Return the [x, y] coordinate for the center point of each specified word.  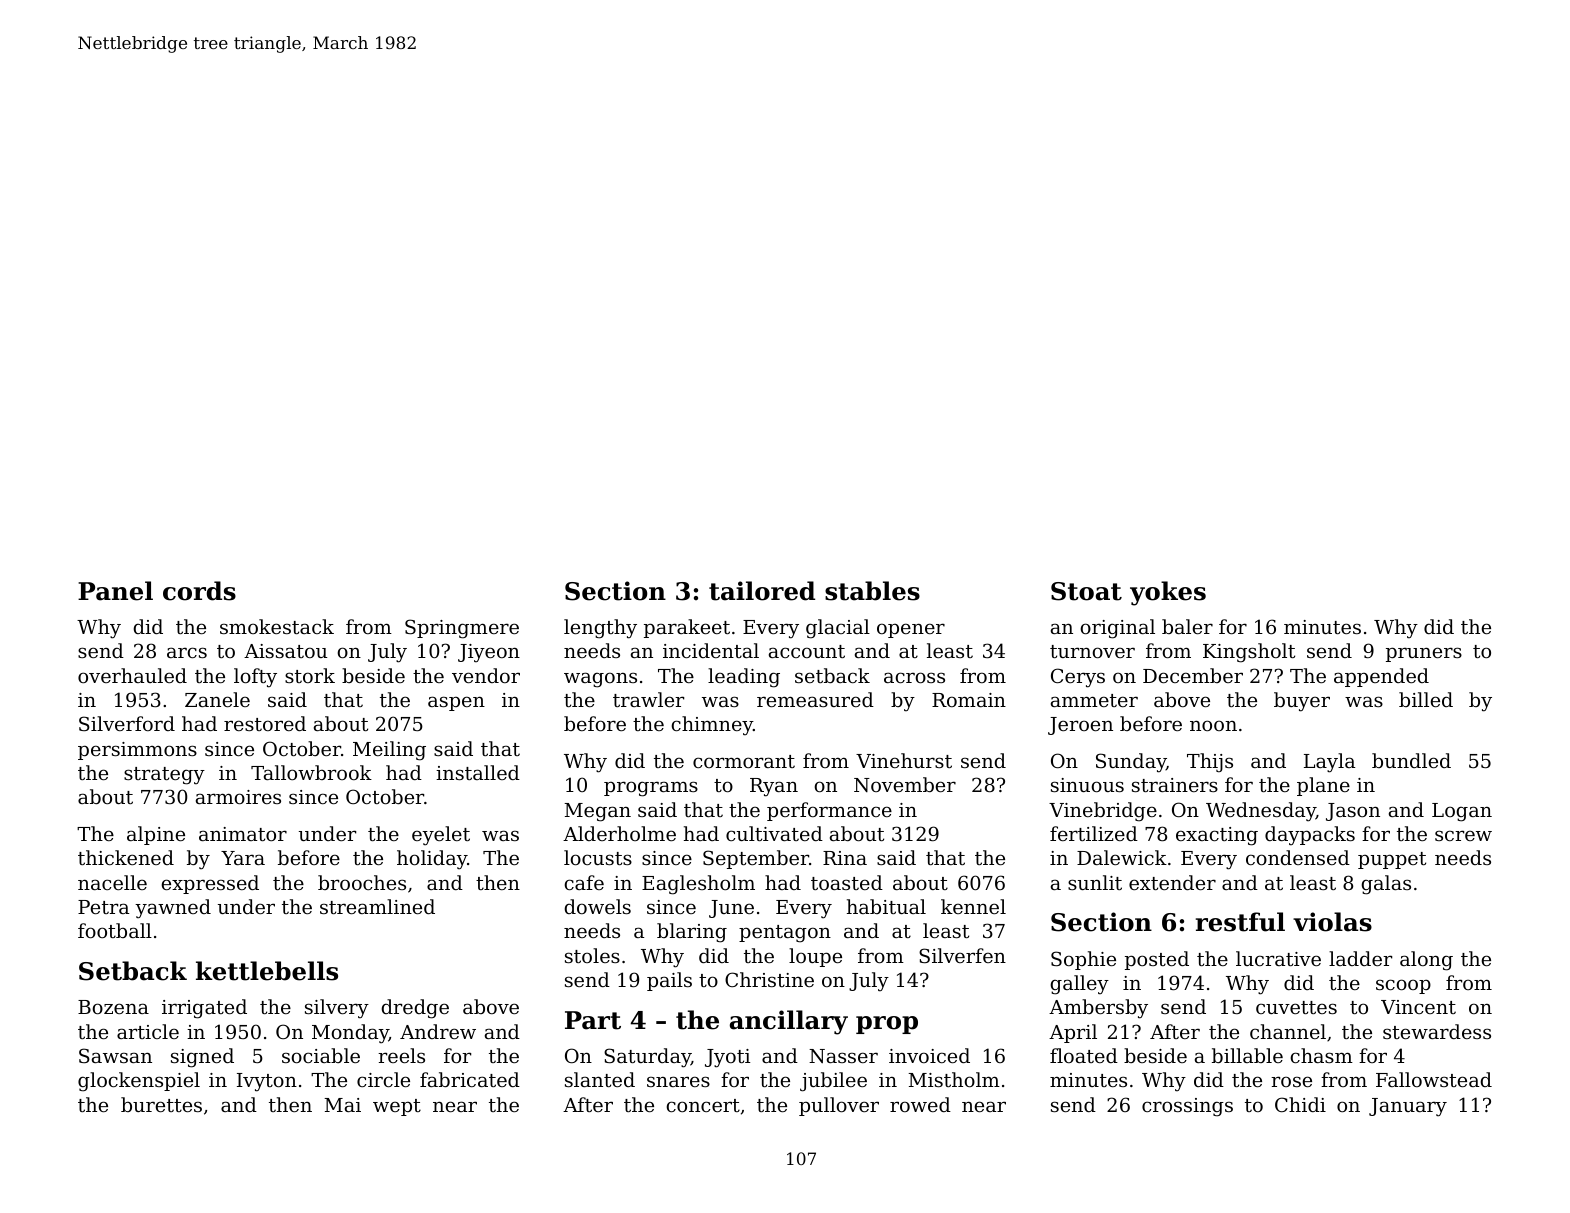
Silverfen [962, 955]
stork [310, 675]
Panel [115, 591]
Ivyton [267, 1082]
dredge [415, 1009]
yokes [1168, 593]
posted [1157, 960]
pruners [1424, 654]
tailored [762, 591]
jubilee [833, 1082]
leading [744, 678]
